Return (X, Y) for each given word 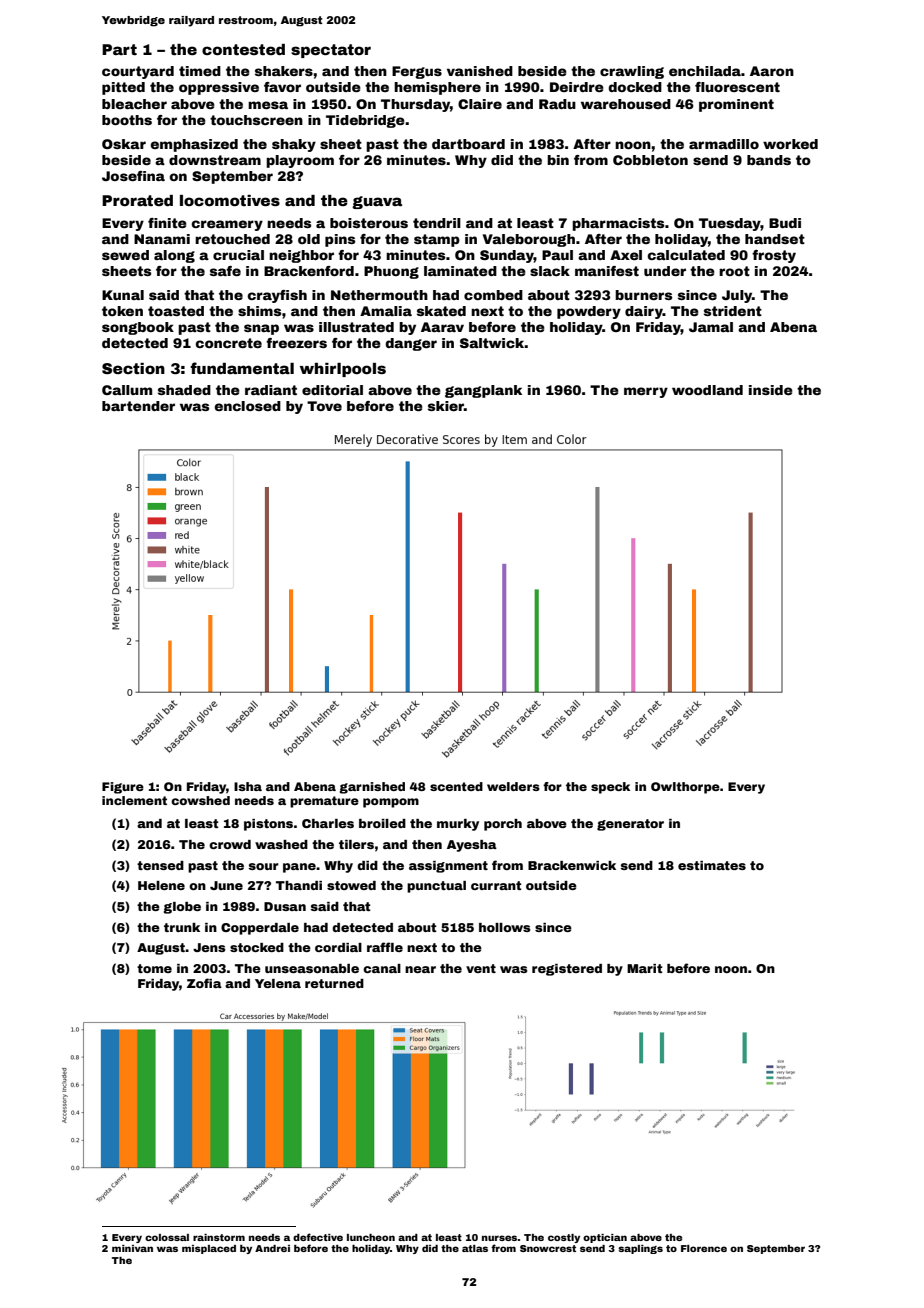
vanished (480, 71)
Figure (123, 788)
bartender (138, 406)
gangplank (483, 391)
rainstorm (219, 1237)
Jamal (711, 327)
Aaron (772, 71)
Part (119, 49)
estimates (712, 865)
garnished (372, 788)
